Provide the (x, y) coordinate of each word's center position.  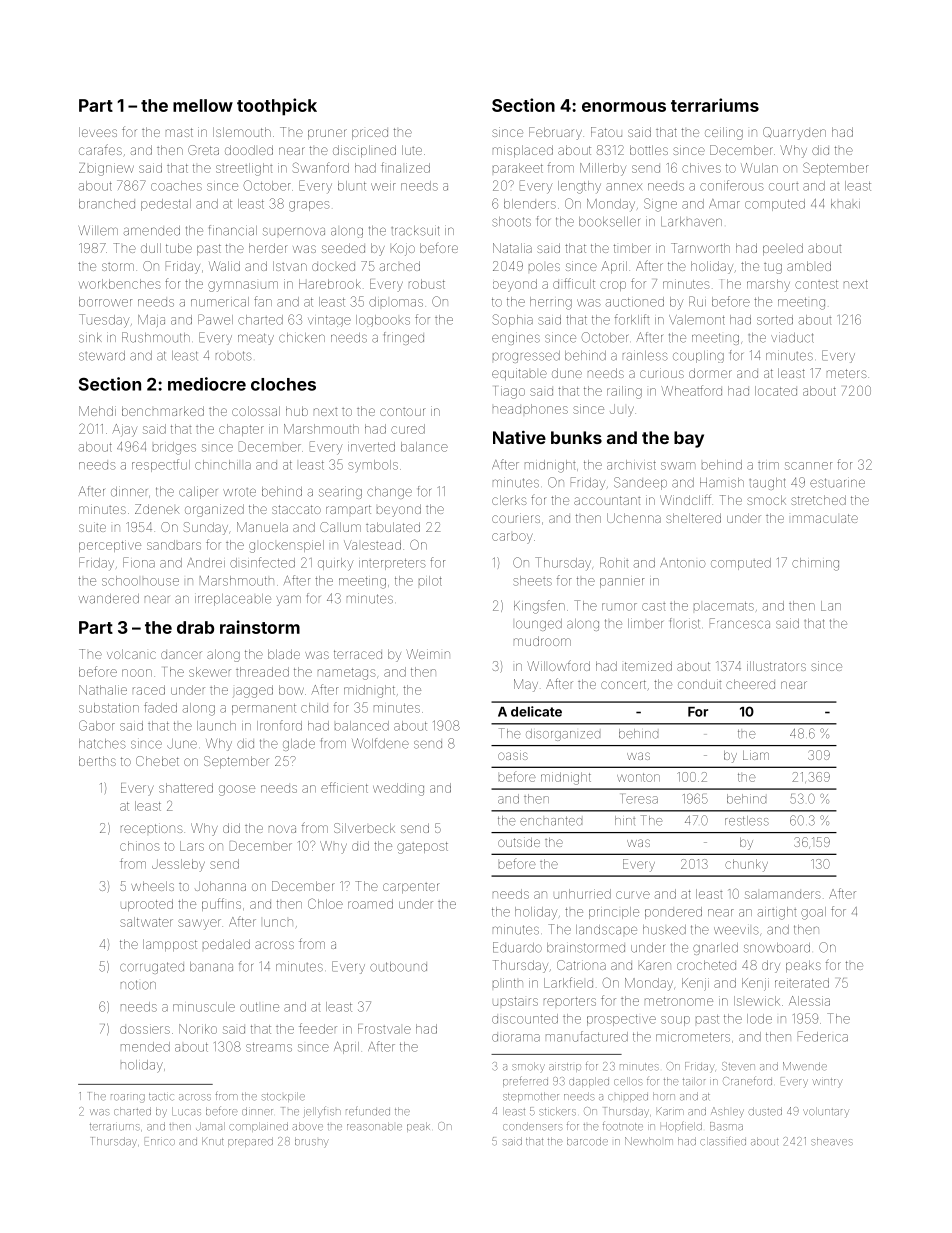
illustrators (776, 666)
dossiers (145, 1029)
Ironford (279, 725)
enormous (624, 107)
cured (408, 429)
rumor (619, 607)
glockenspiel (286, 546)
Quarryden (794, 133)
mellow (203, 105)
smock (766, 500)
